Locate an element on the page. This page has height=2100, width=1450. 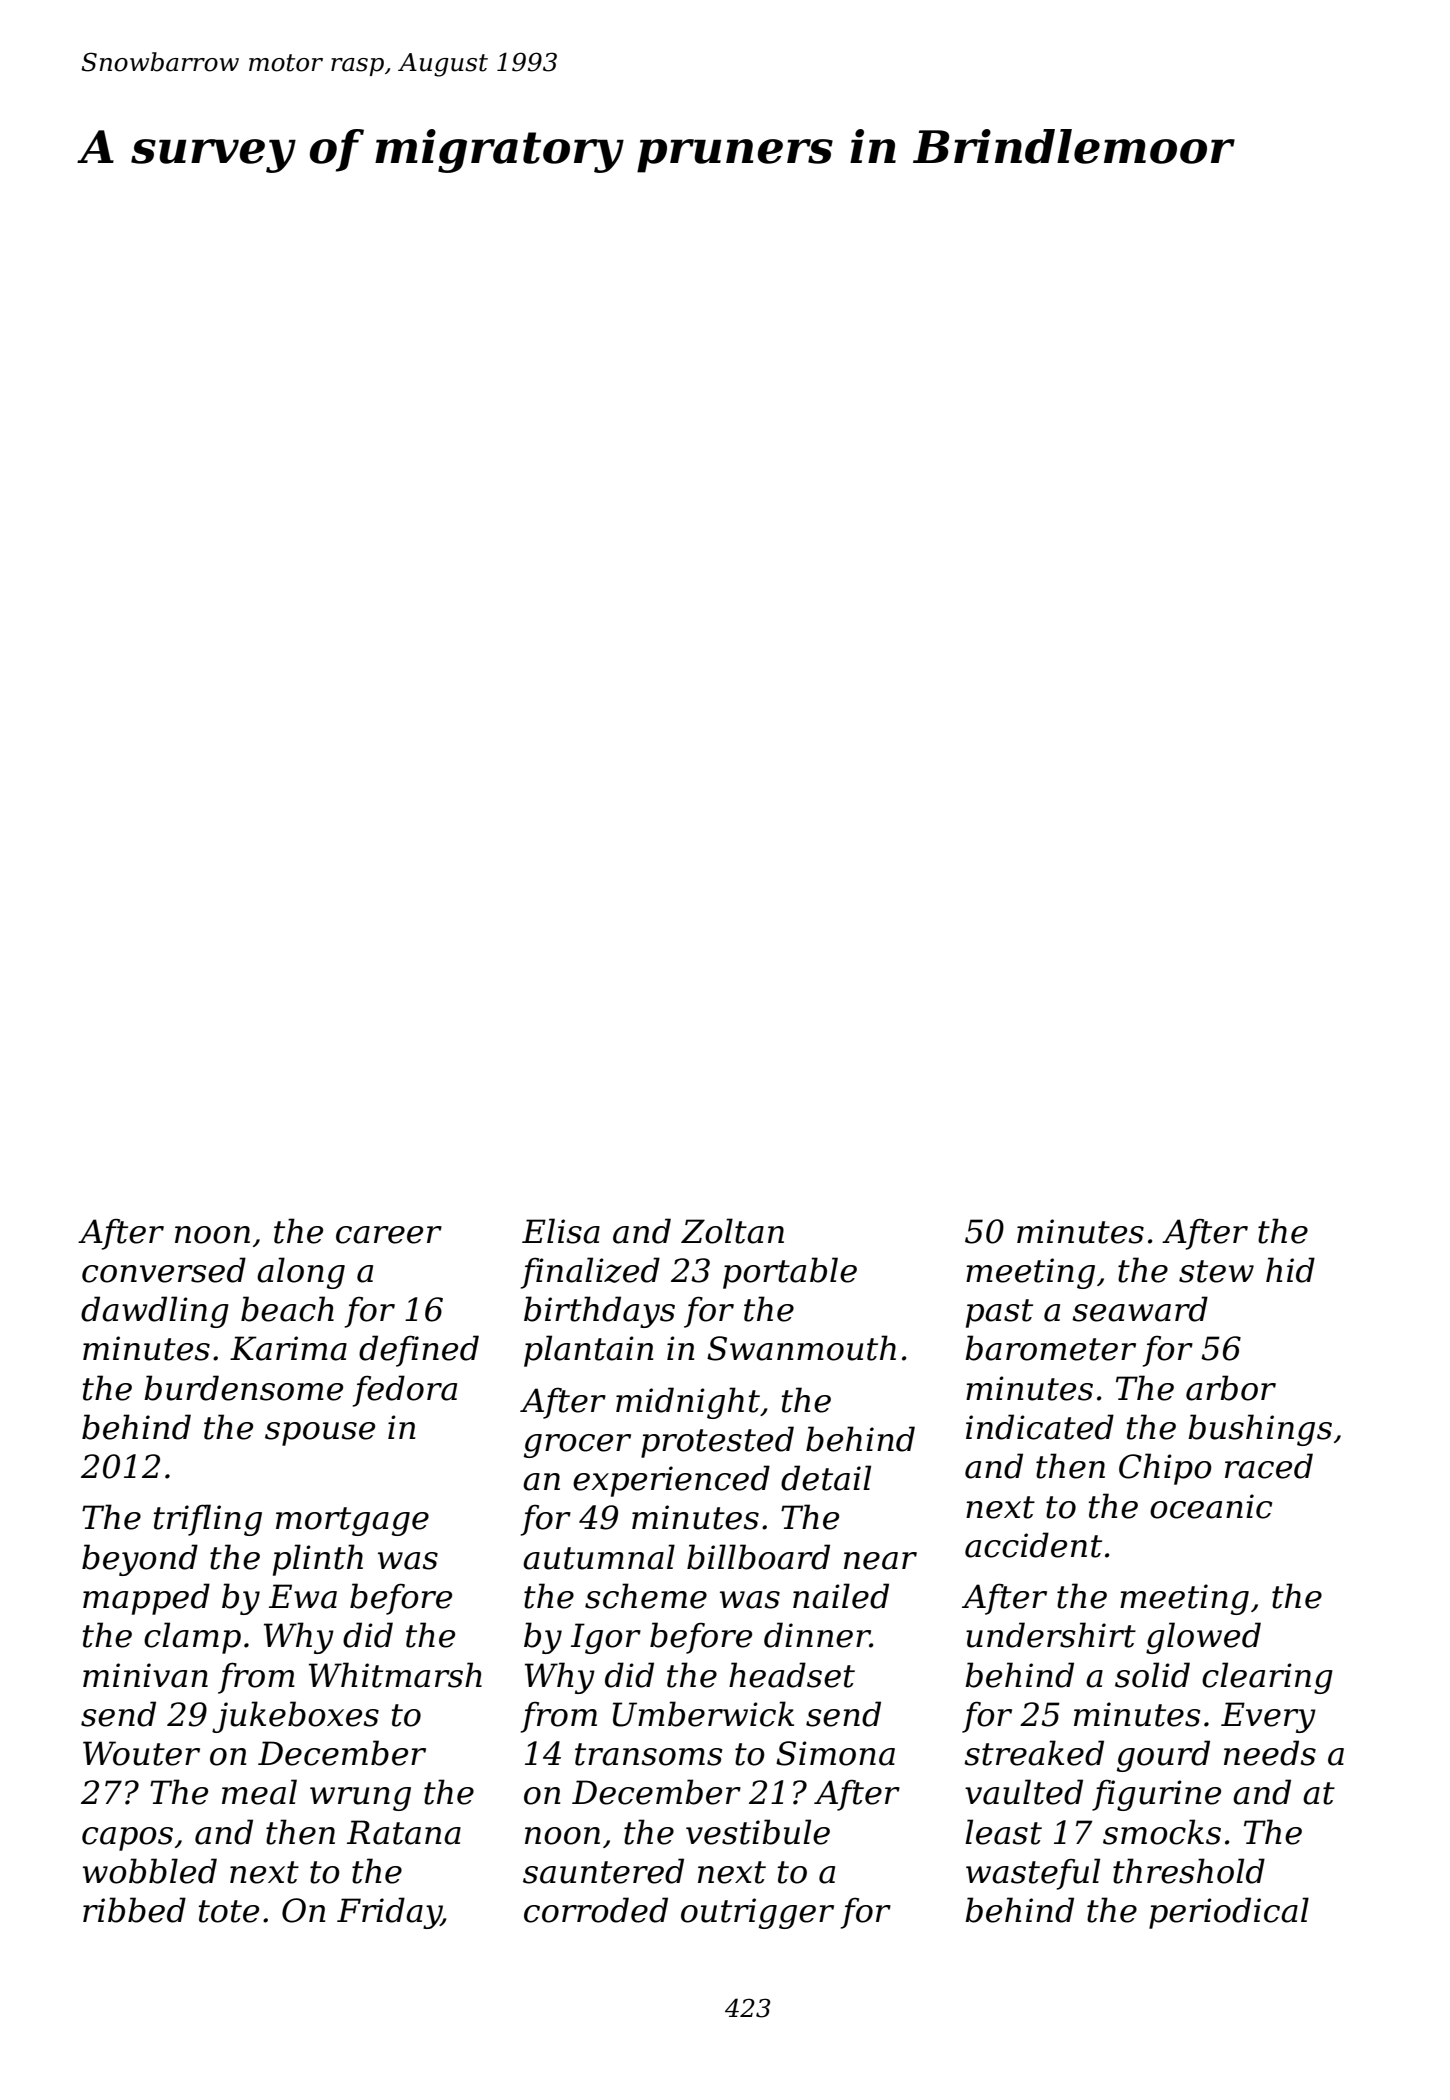
transoms is located at coordinates (648, 1754).
